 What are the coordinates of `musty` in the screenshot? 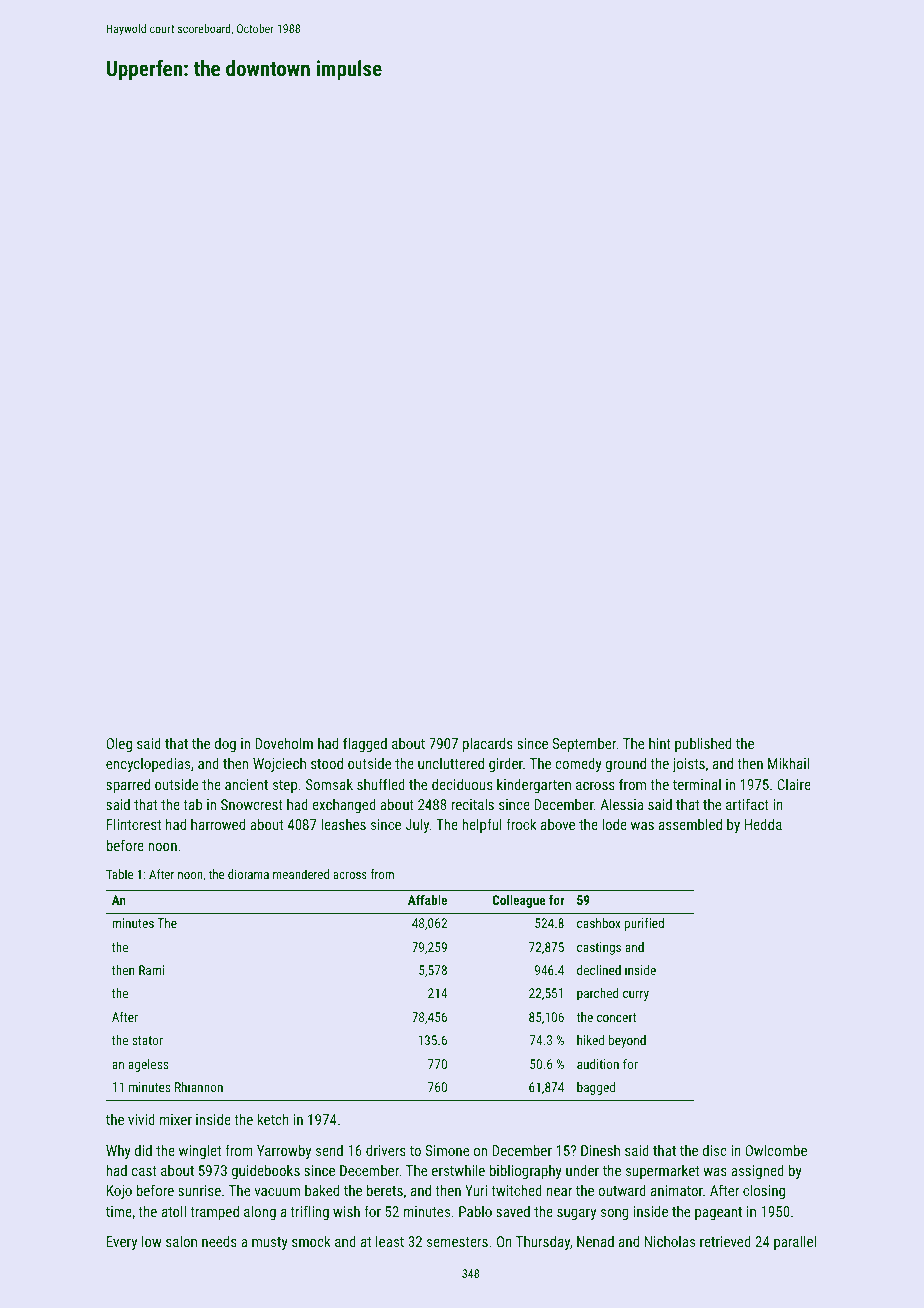 It's located at (270, 1243).
